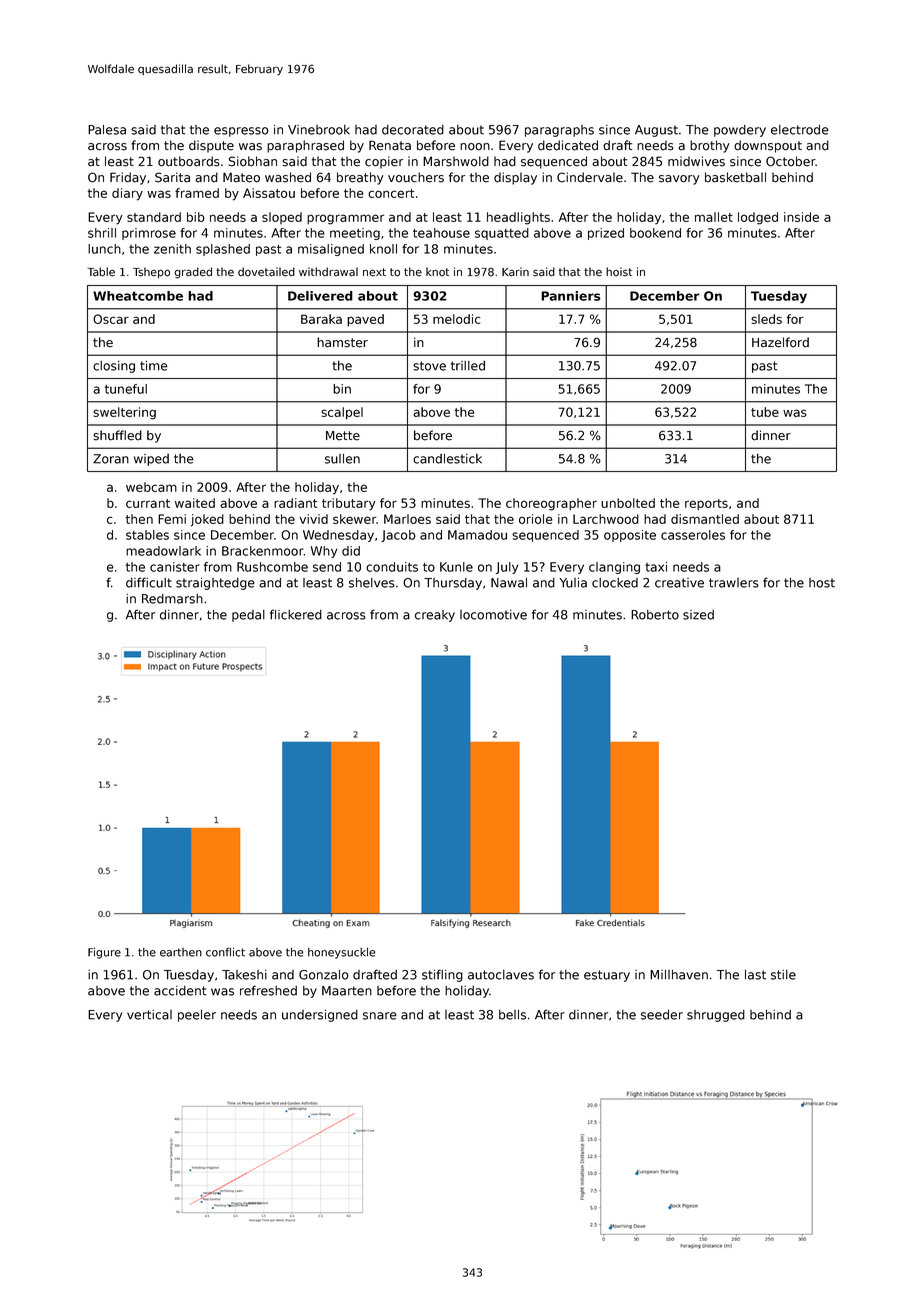  Describe the element at coordinates (104, 249) in the document. I see `lunch` at that location.
